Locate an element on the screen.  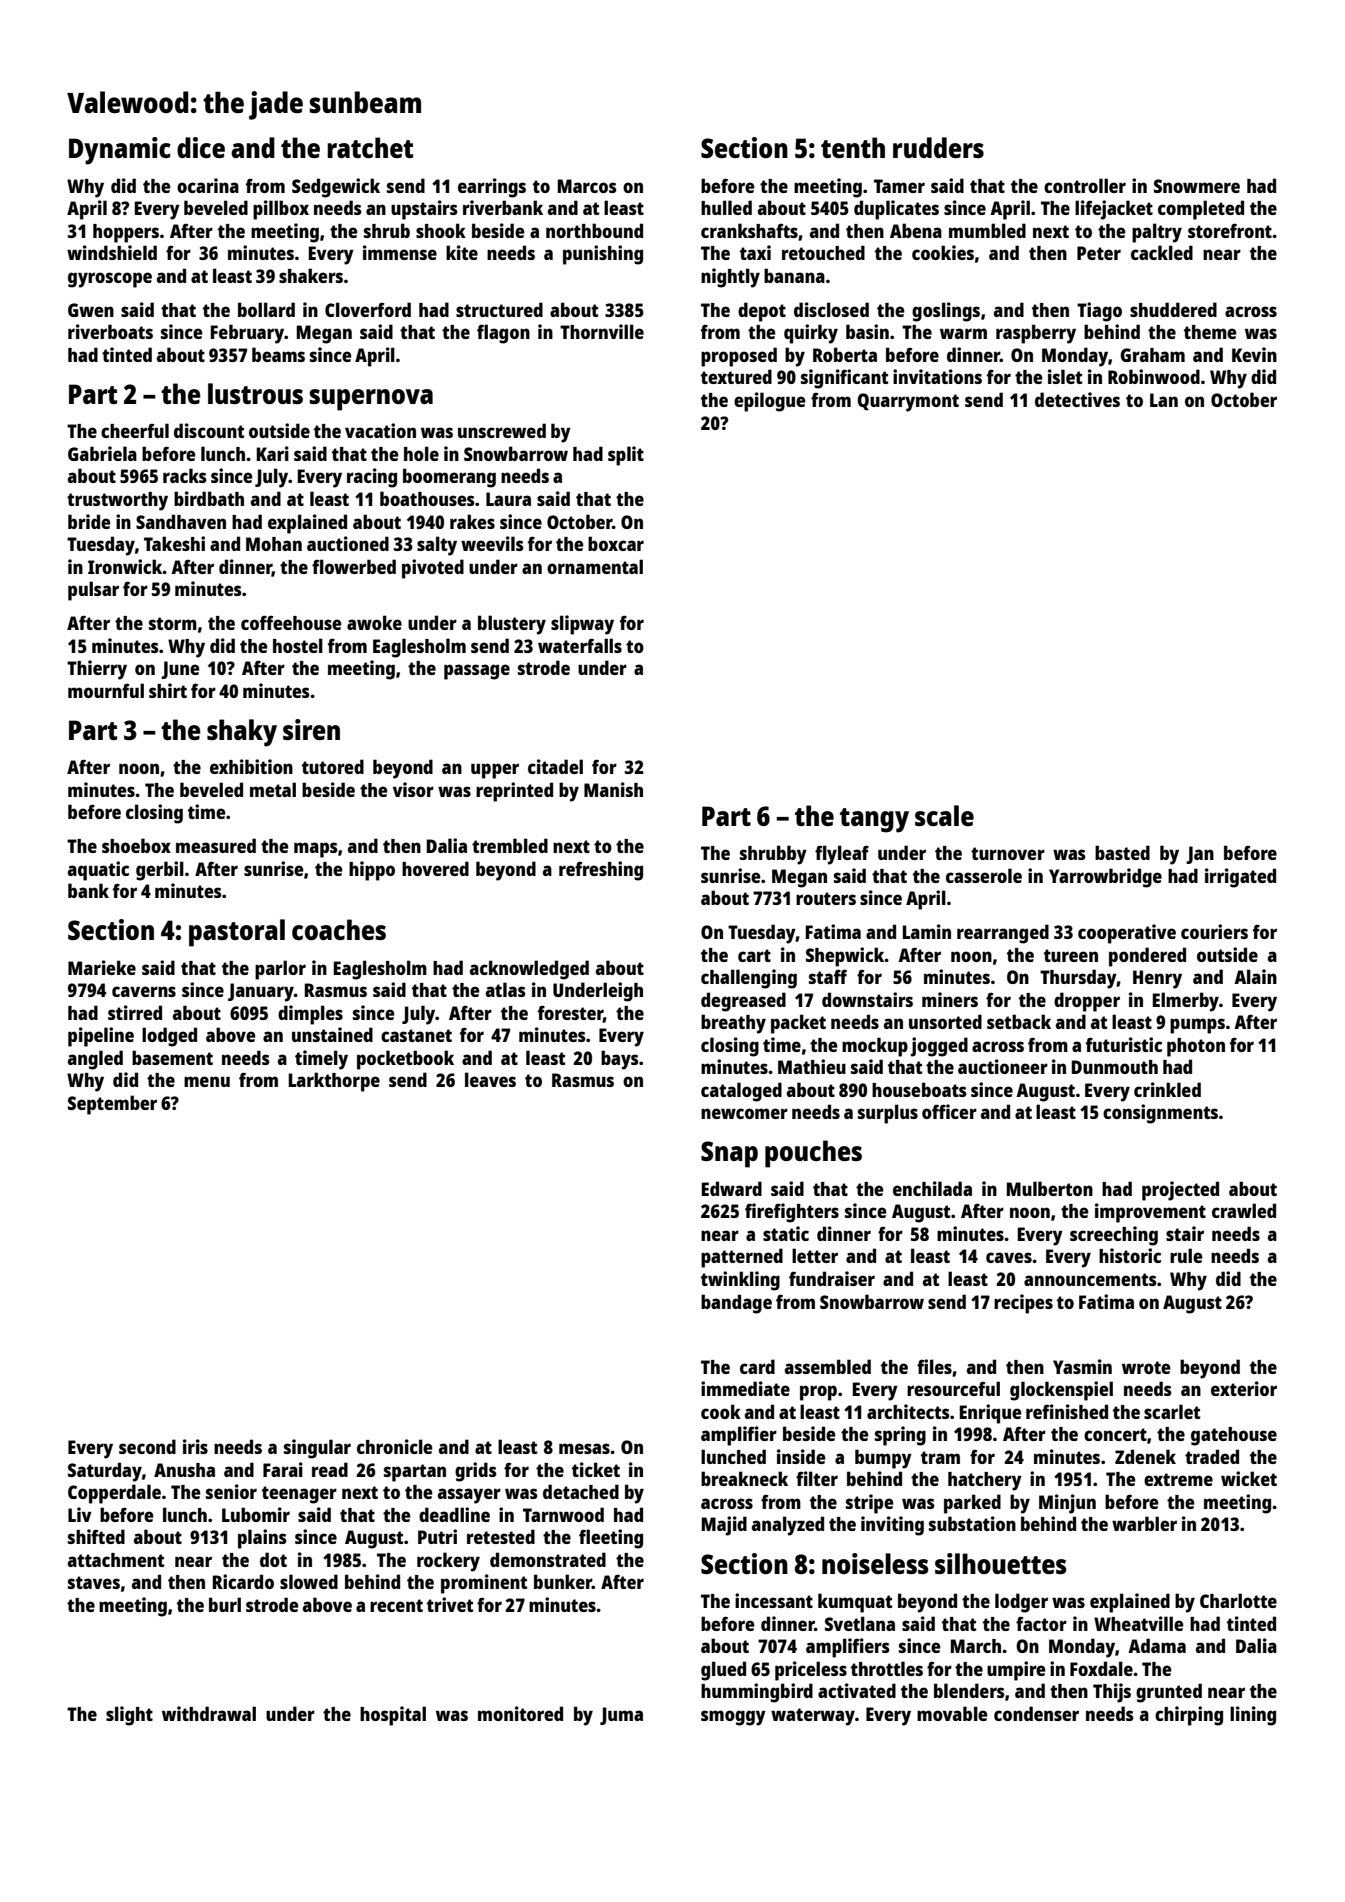
Snowmere is located at coordinates (1197, 186).
